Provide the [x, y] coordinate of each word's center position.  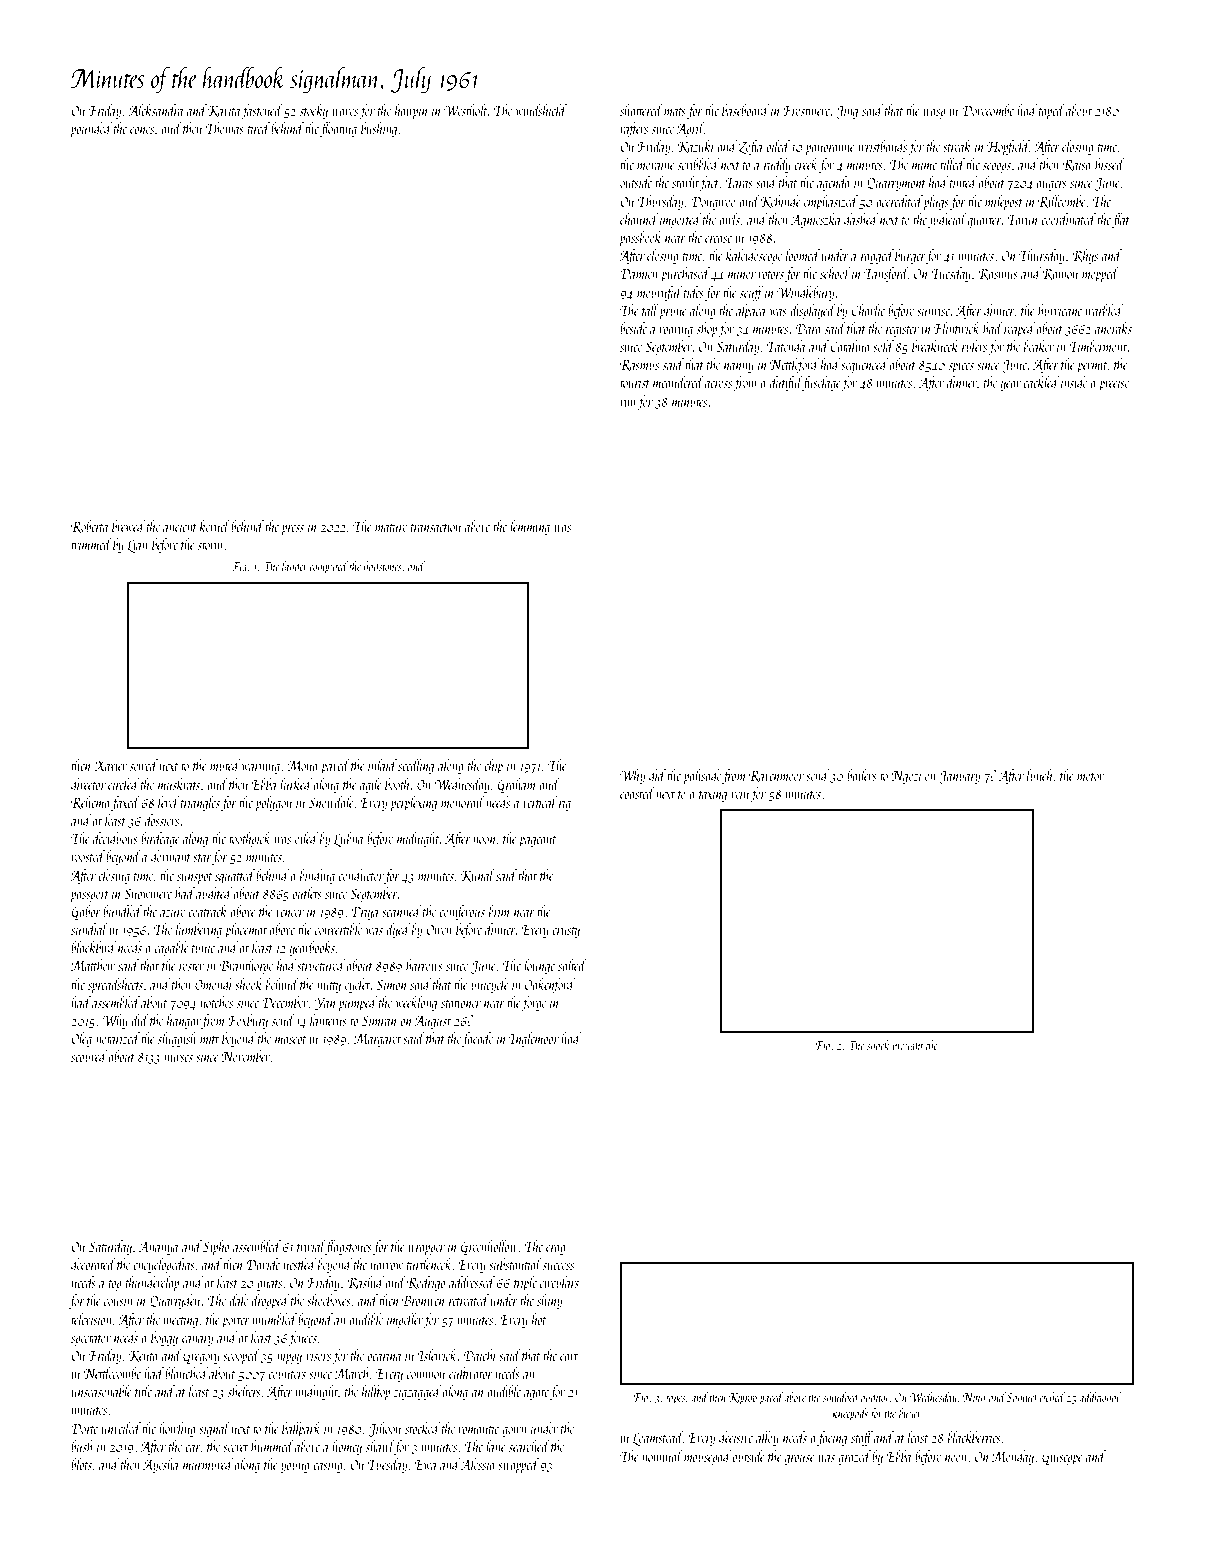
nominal [662, 1456]
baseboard [745, 110]
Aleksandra [155, 110]
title [143, 1391]
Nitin [974, 1397]
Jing [847, 112]
